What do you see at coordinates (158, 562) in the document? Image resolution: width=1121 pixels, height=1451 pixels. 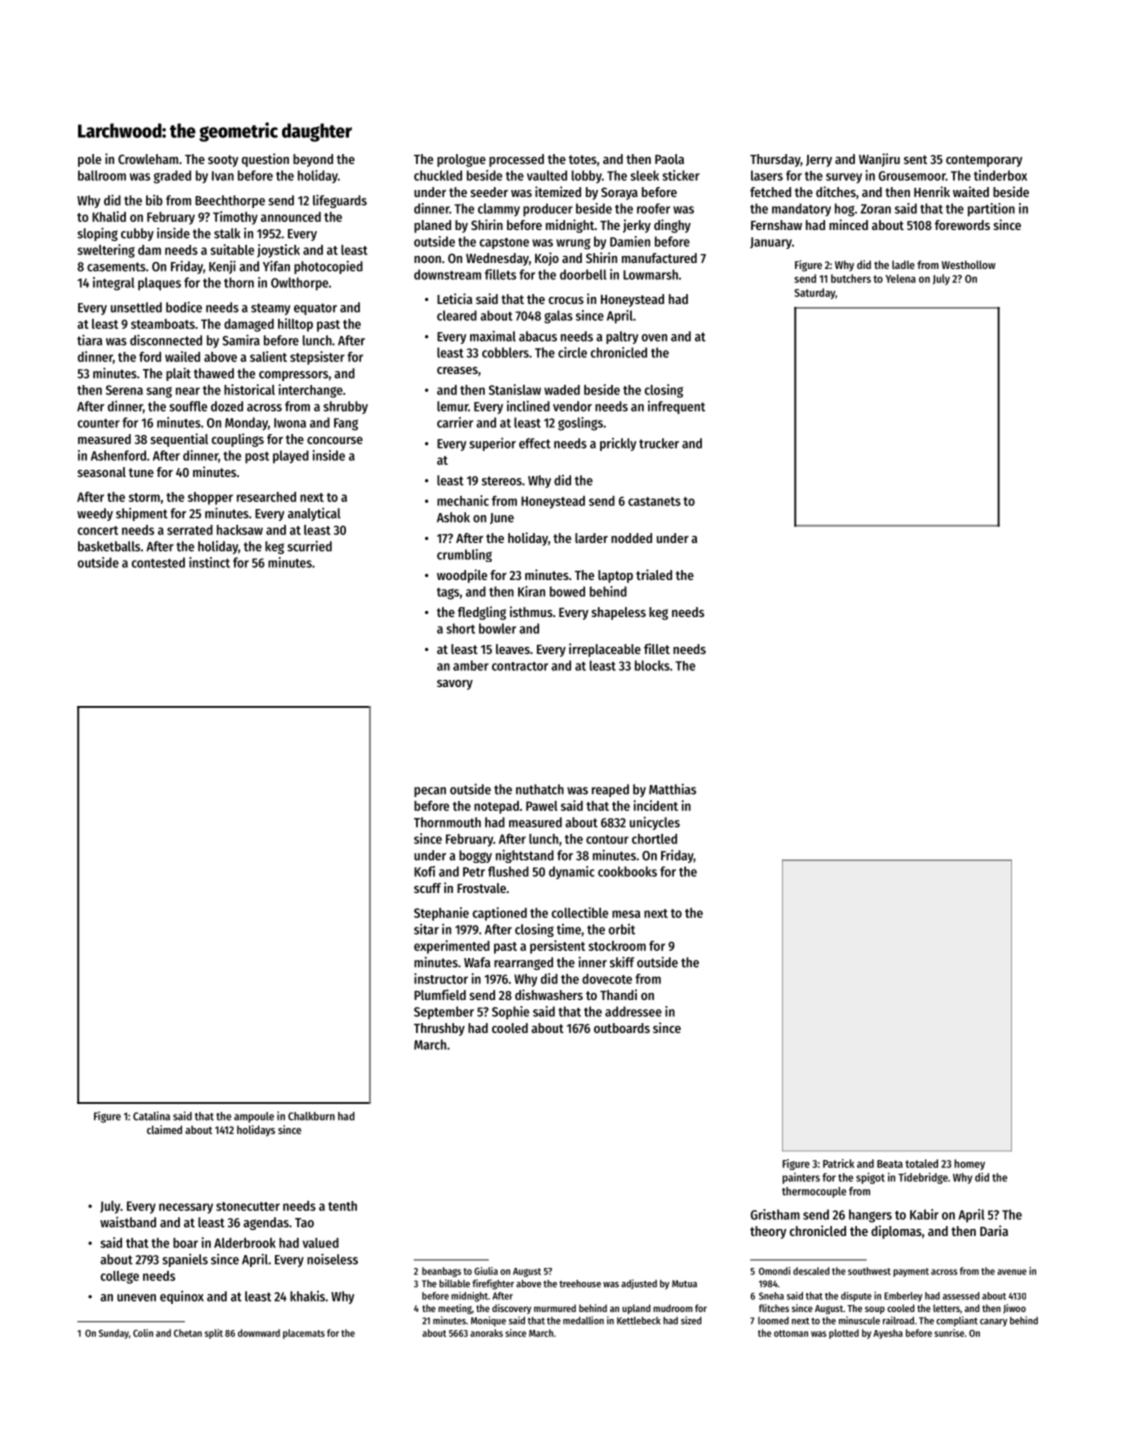 I see `contested` at bounding box center [158, 562].
